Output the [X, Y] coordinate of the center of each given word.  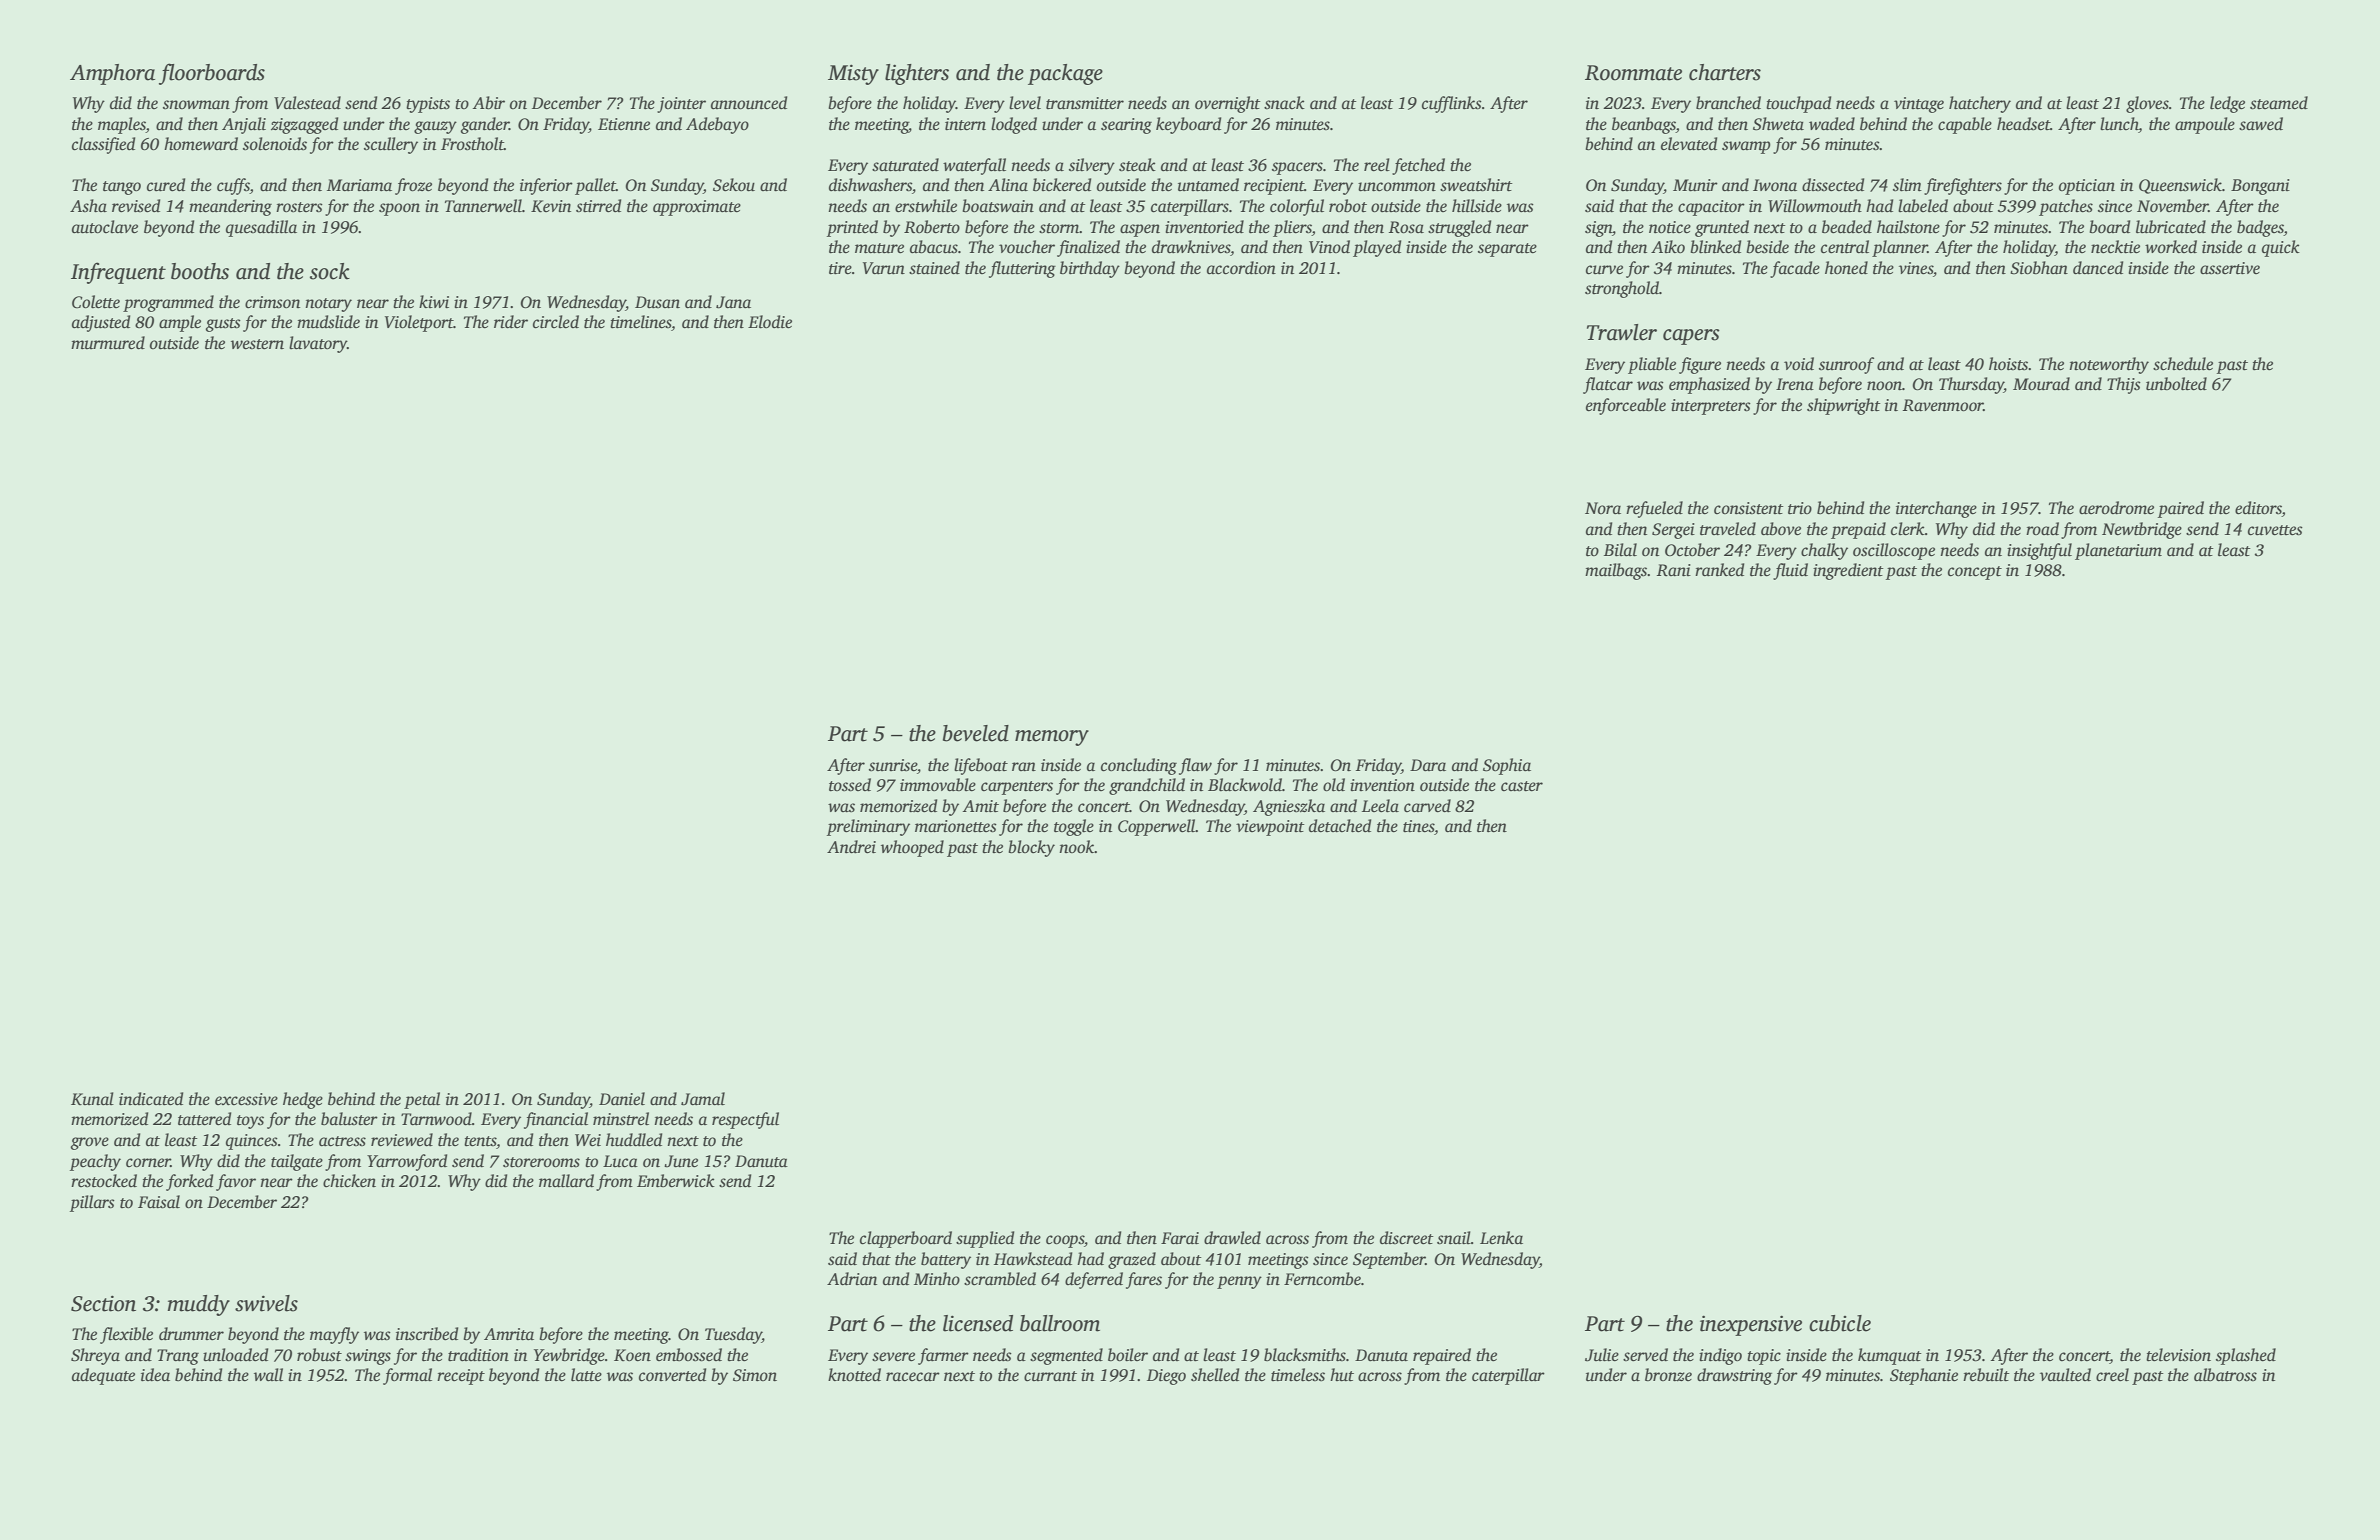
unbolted [2176, 384]
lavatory [318, 344]
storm [1059, 228]
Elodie [770, 322]
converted [672, 1375]
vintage [1919, 105]
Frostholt [472, 144]
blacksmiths [1305, 1355]
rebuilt [1986, 1375]
